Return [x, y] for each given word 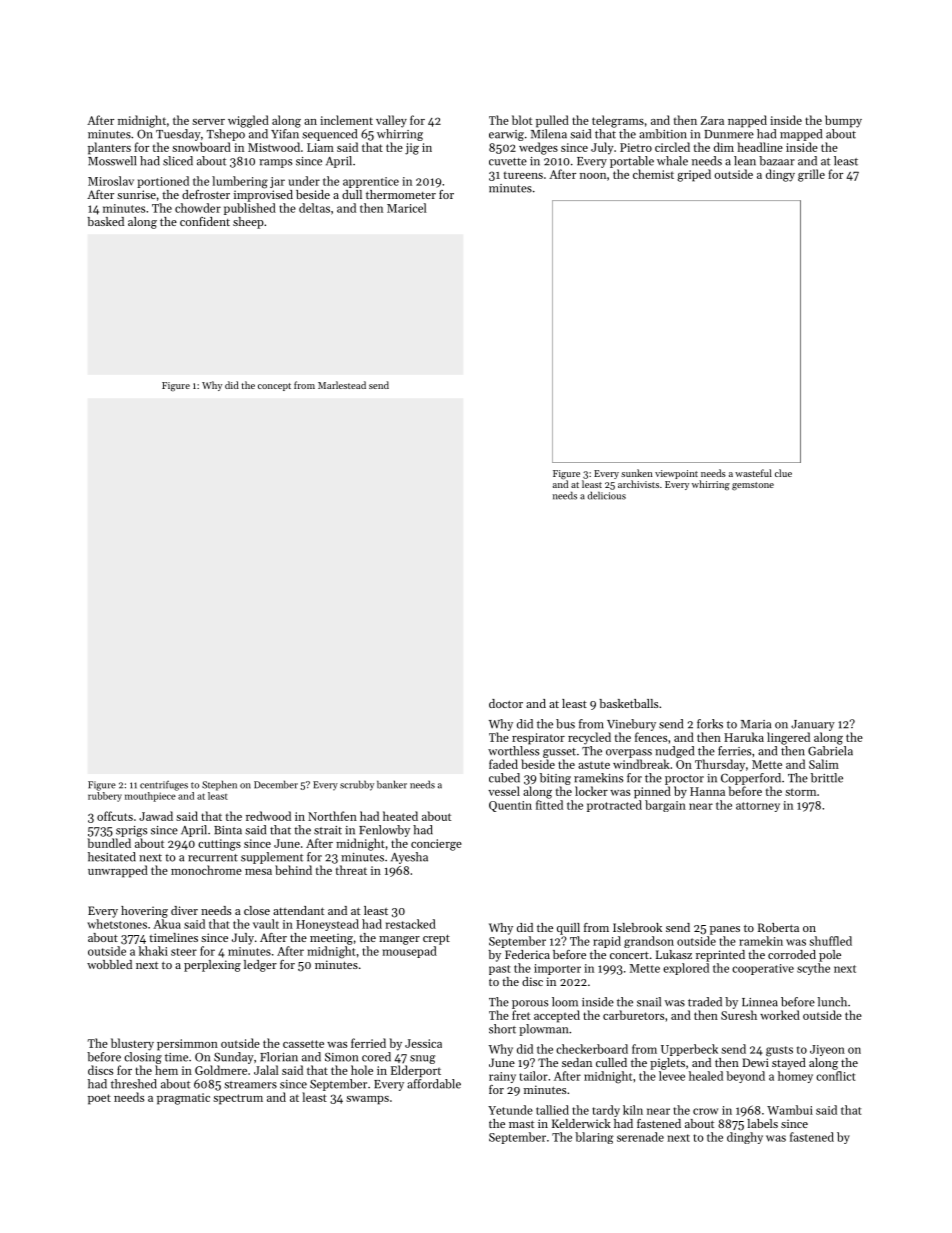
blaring [594, 1138]
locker [591, 791]
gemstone [753, 486]
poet [99, 1099]
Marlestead [342, 385]
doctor [506, 703]
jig [412, 149]
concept [274, 387]
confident [205, 221]
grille [811, 175]
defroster [206, 194]
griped [694, 175]
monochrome [206, 870]
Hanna [707, 791]
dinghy [745, 1138]
